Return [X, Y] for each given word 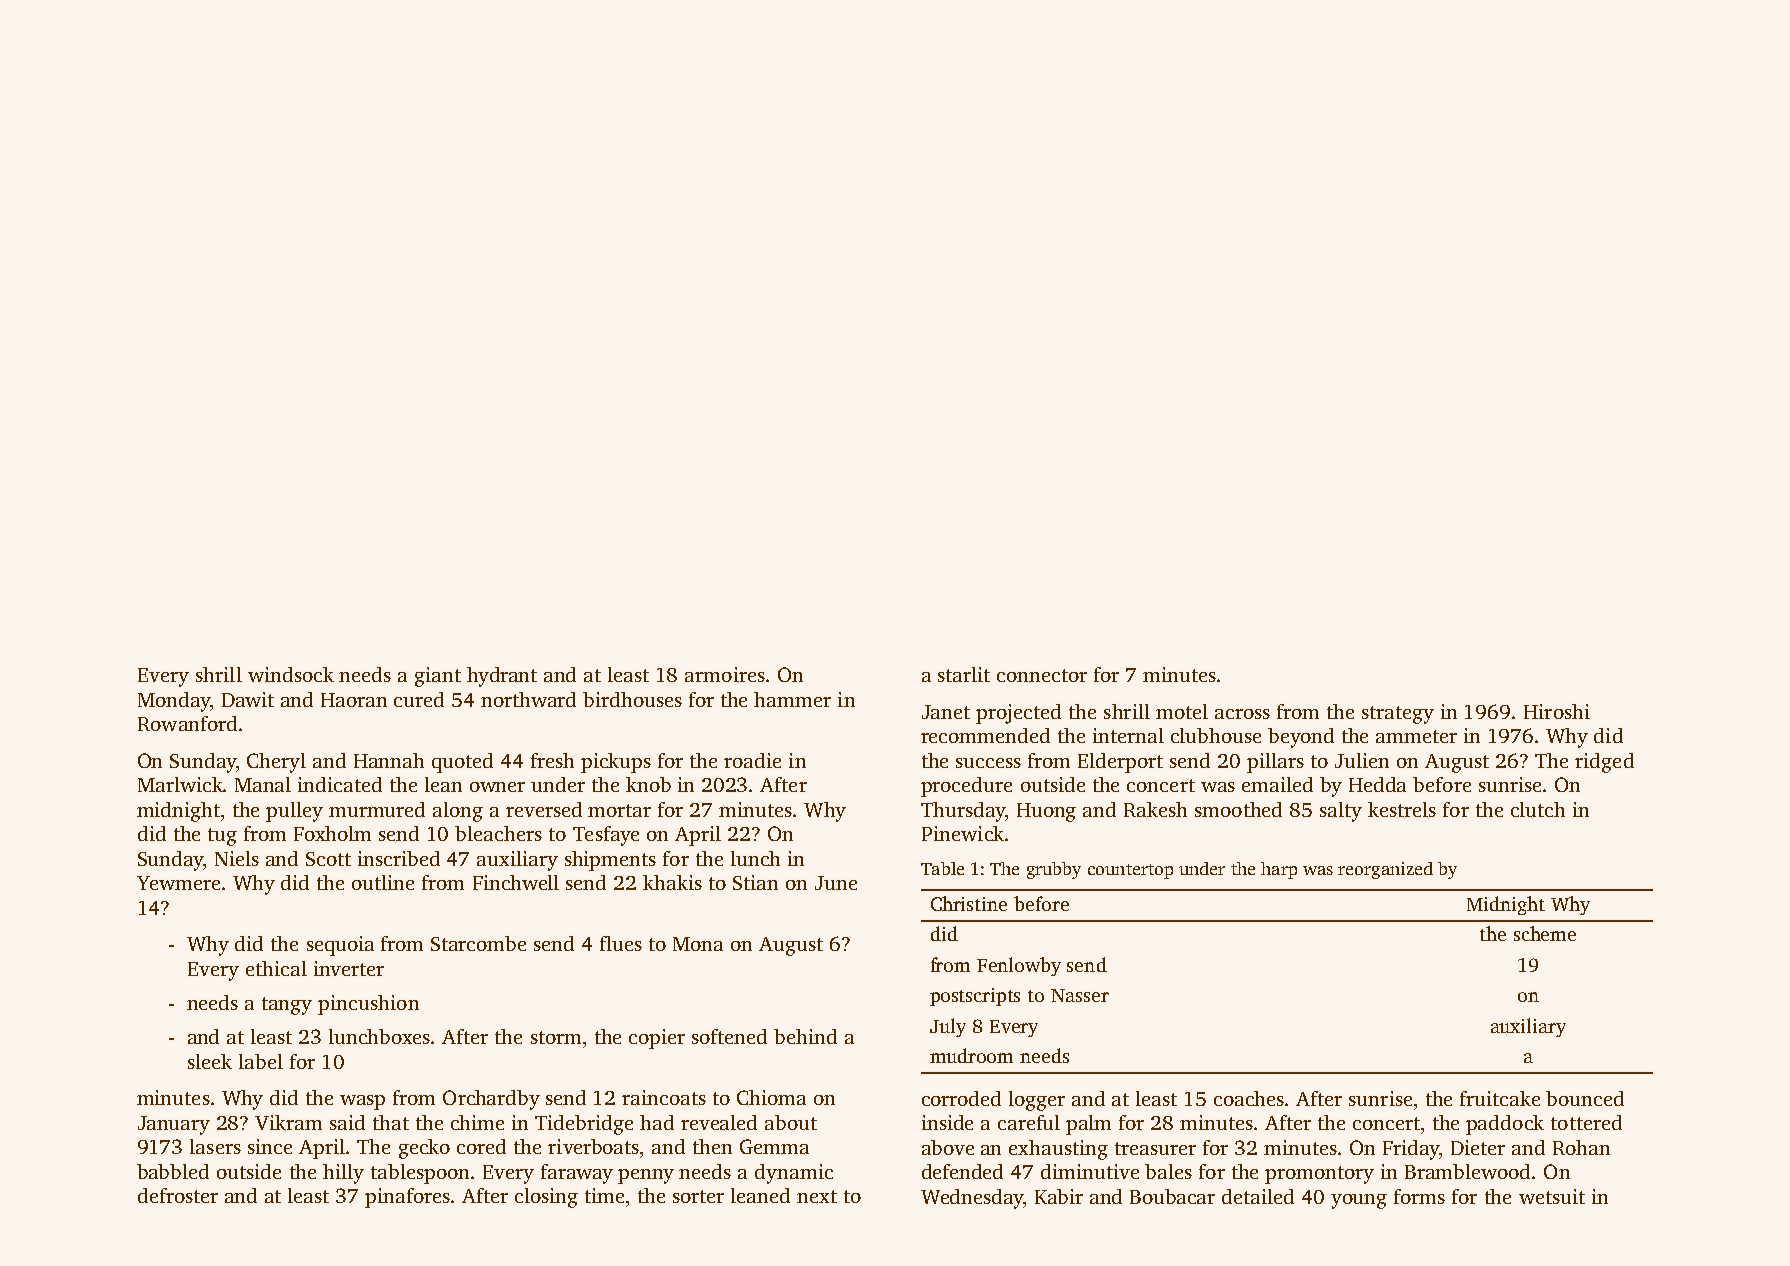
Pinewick [963, 833]
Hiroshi [1557, 711]
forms [1419, 1196]
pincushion [368, 1005]
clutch [1538, 809]
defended [962, 1171]
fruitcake [1500, 1098]
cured [419, 699]
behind [805, 1036]
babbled [173, 1171]
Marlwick [181, 784]
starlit [964, 674]
